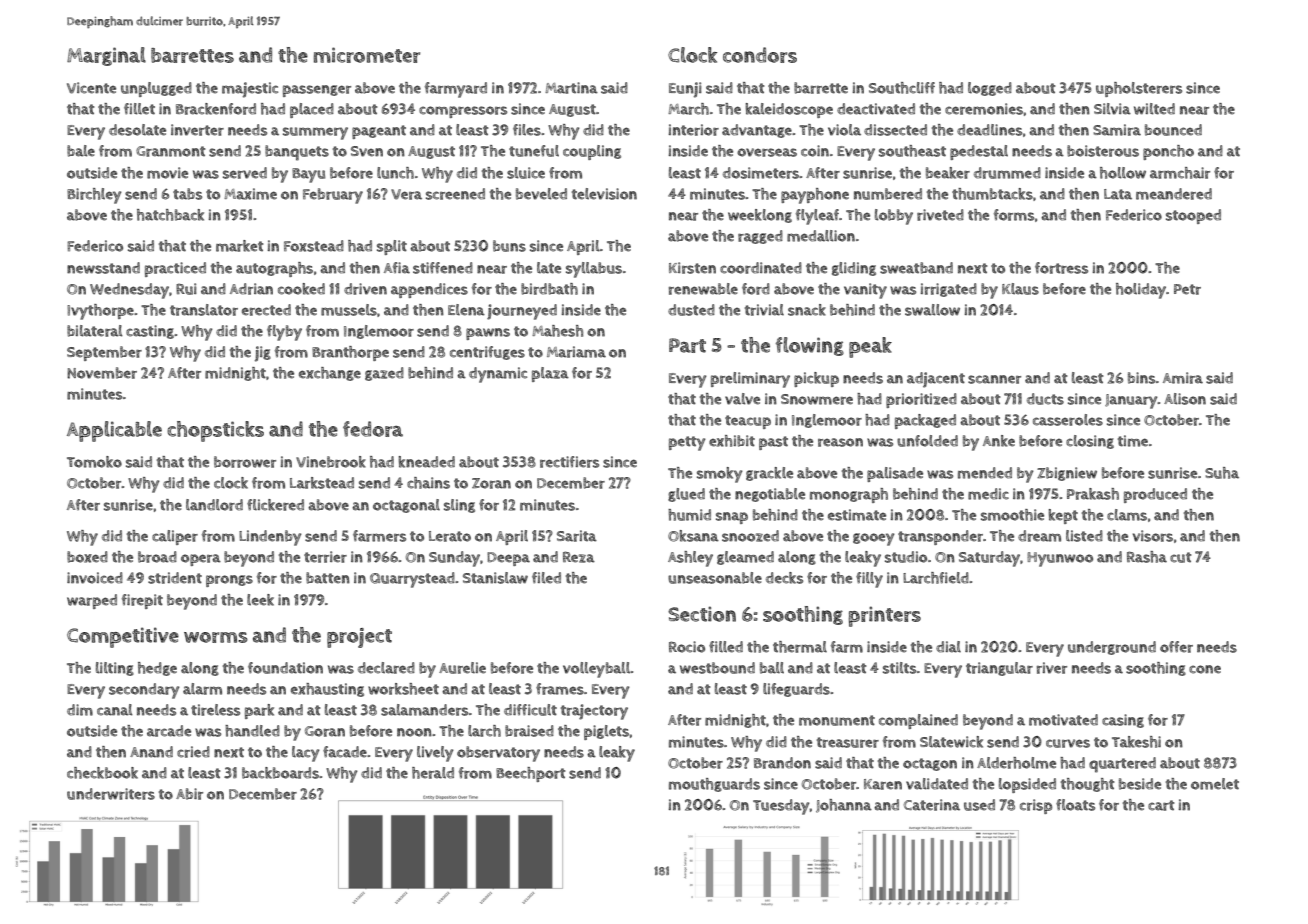  Describe the element at coordinates (201, 560) in the image. I see `opera` at that location.
